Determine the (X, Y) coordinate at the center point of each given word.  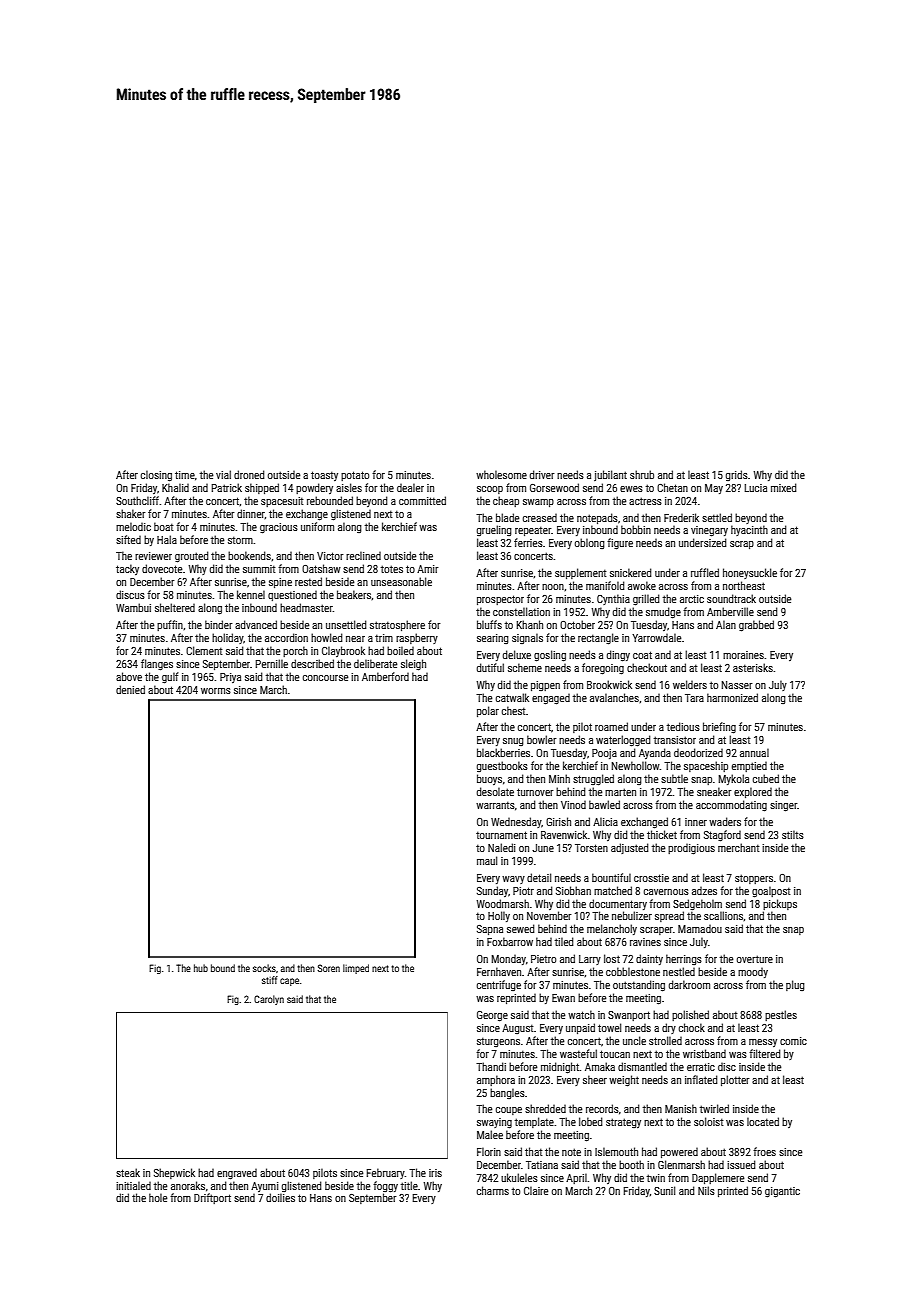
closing (156, 476)
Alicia (605, 821)
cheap (506, 501)
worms (216, 691)
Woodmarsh (502, 903)
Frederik (681, 517)
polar (488, 711)
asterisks (753, 667)
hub (201, 968)
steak (128, 1172)
